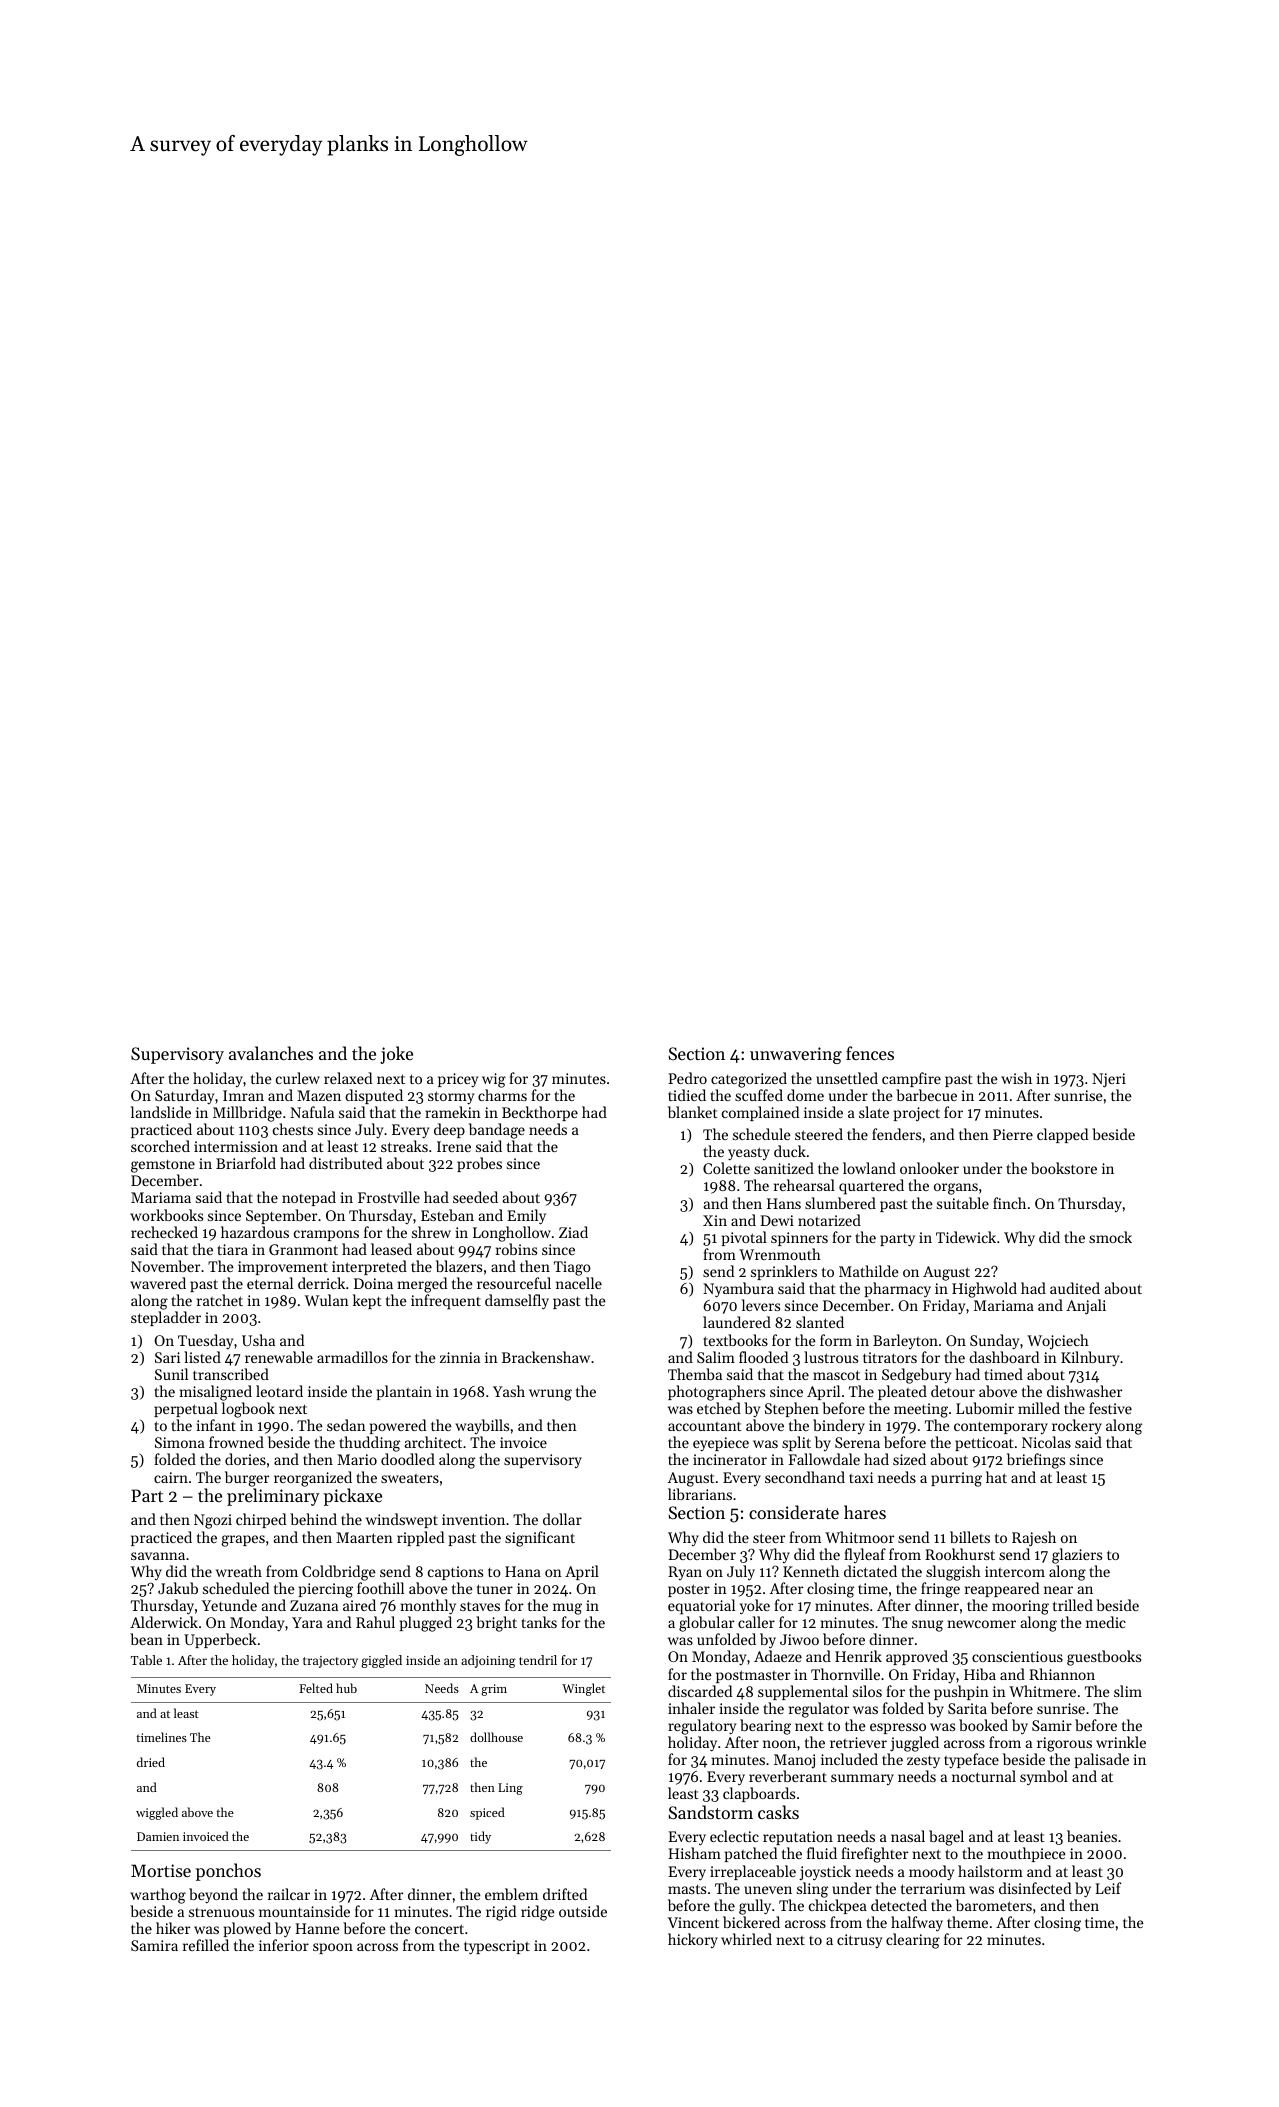 The width and height of the screenshot is (1279, 2107). I want to click on avalanches, so click(271, 1053).
